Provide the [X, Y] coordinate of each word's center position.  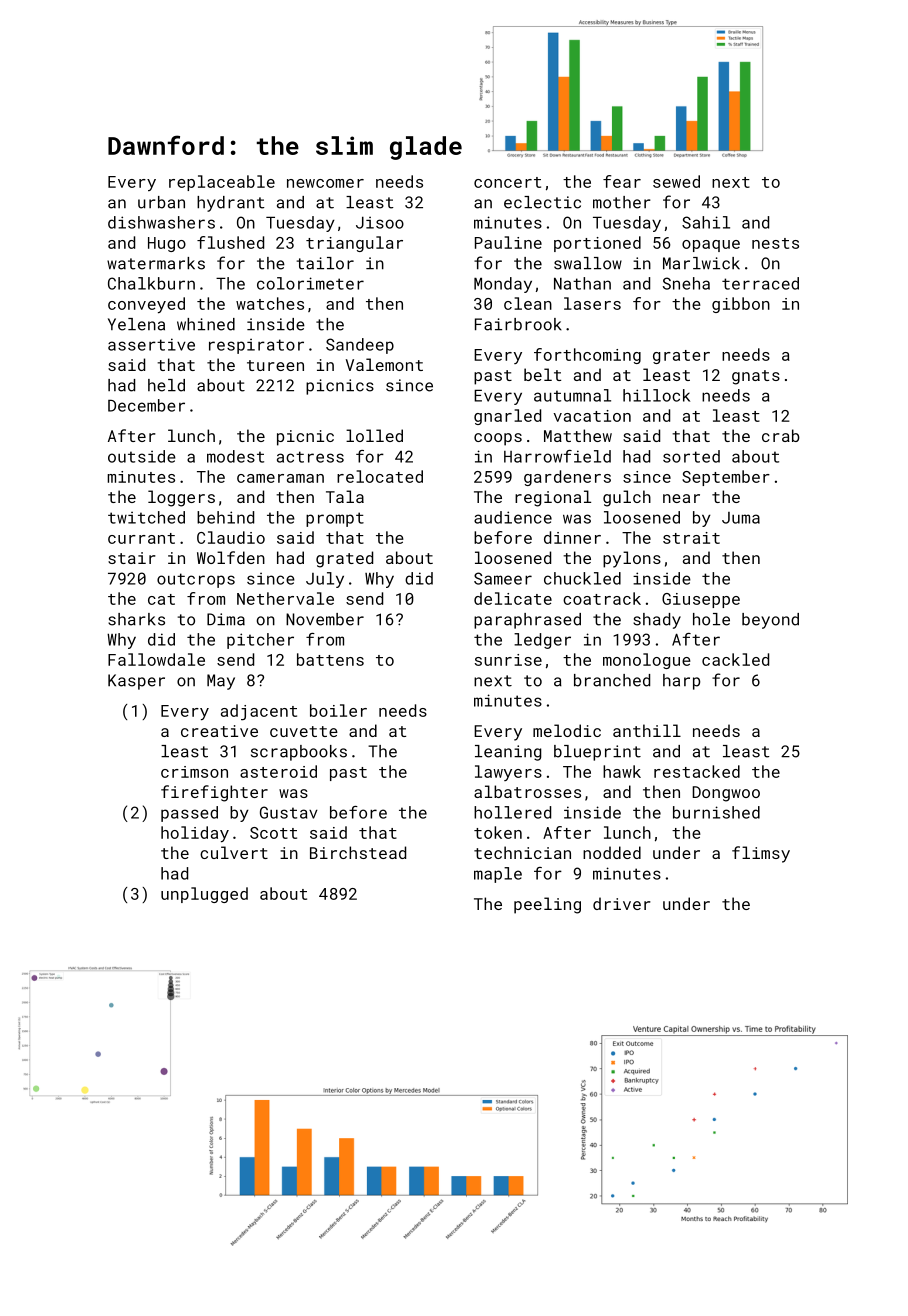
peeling [547, 905]
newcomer [325, 183]
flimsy [761, 854]
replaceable [222, 183]
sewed [676, 181]
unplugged [204, 895]
